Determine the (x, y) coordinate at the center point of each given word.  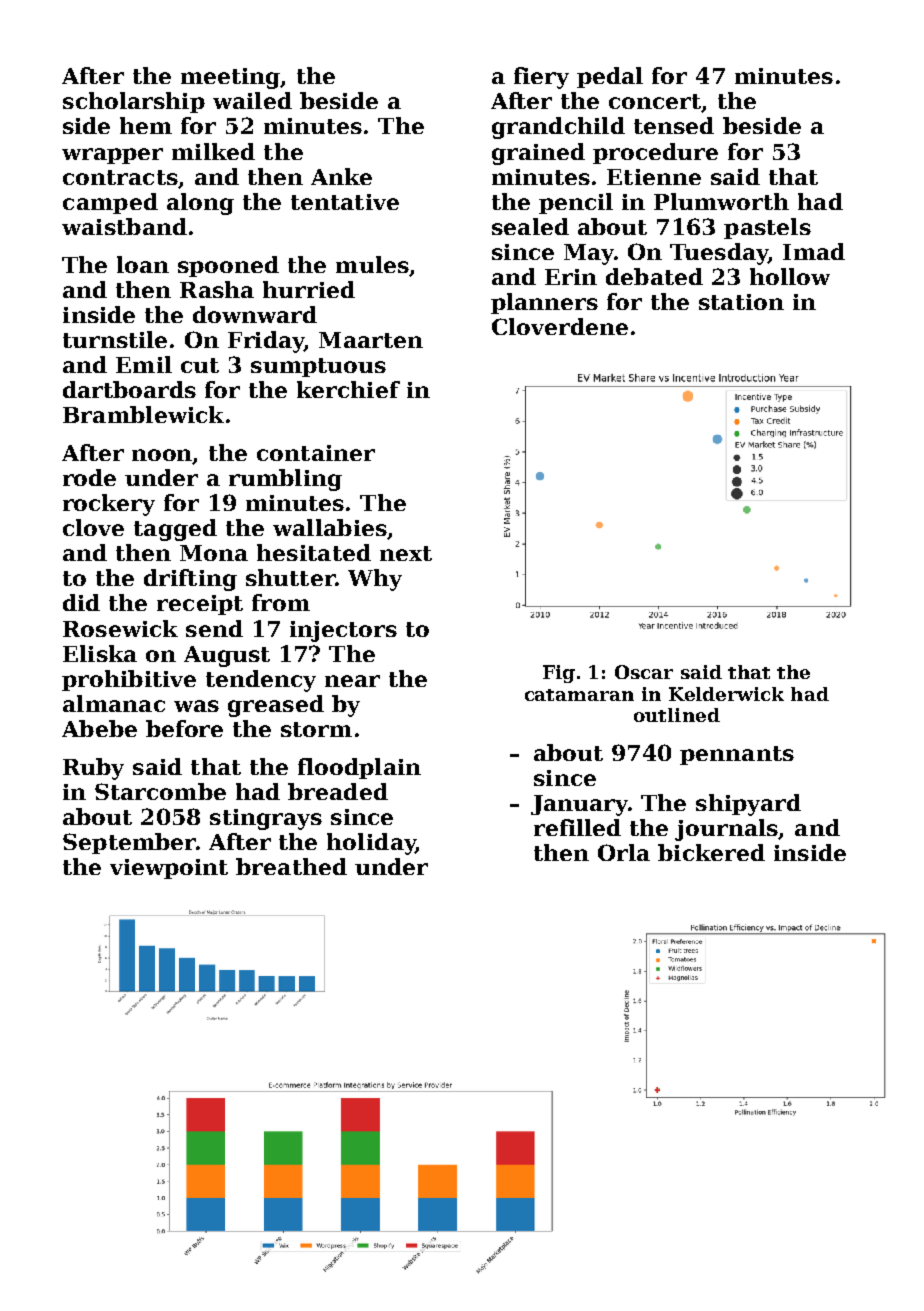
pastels (767, 228)
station (741, 302)
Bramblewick (143, 414)
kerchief (348, 389)
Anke (341, 176)
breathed (291, 866)
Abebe (99, 728)
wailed (252, 100)
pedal (610, 77)
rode (89, 477)
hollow (790, 276)
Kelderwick (726, 694)
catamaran (579, 695)
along (200, 204)
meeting (231, 78)
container (316, 453)
